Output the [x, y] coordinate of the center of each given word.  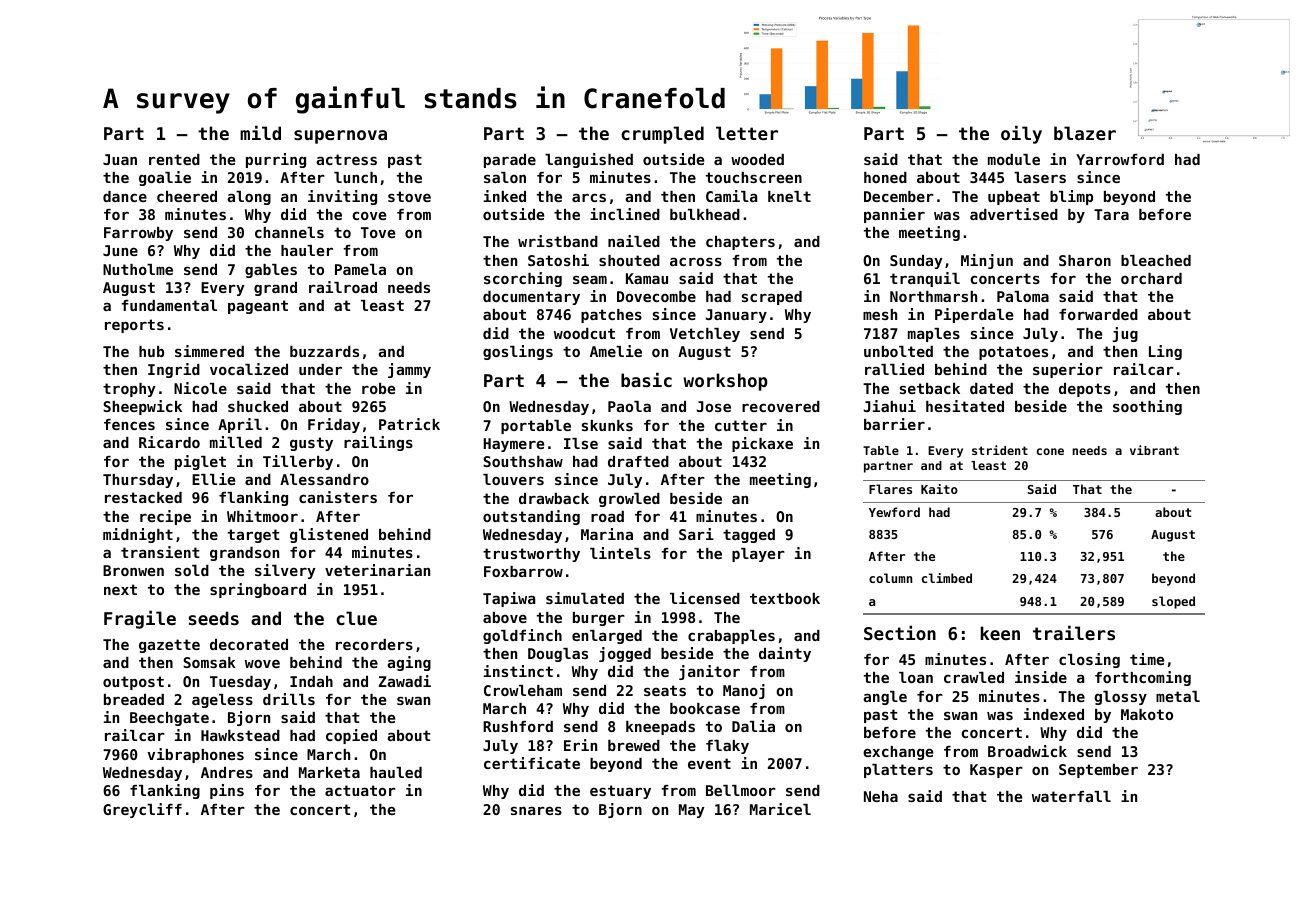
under [320, 369]
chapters [740, 243]
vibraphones [196, 755]
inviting [342, 197]
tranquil [925, 279]
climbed [947, 578]
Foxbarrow [523, 571]
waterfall [1071, 796]
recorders [374, 644]
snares [536, 811]
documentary [531, 298]
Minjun [987, 261]
